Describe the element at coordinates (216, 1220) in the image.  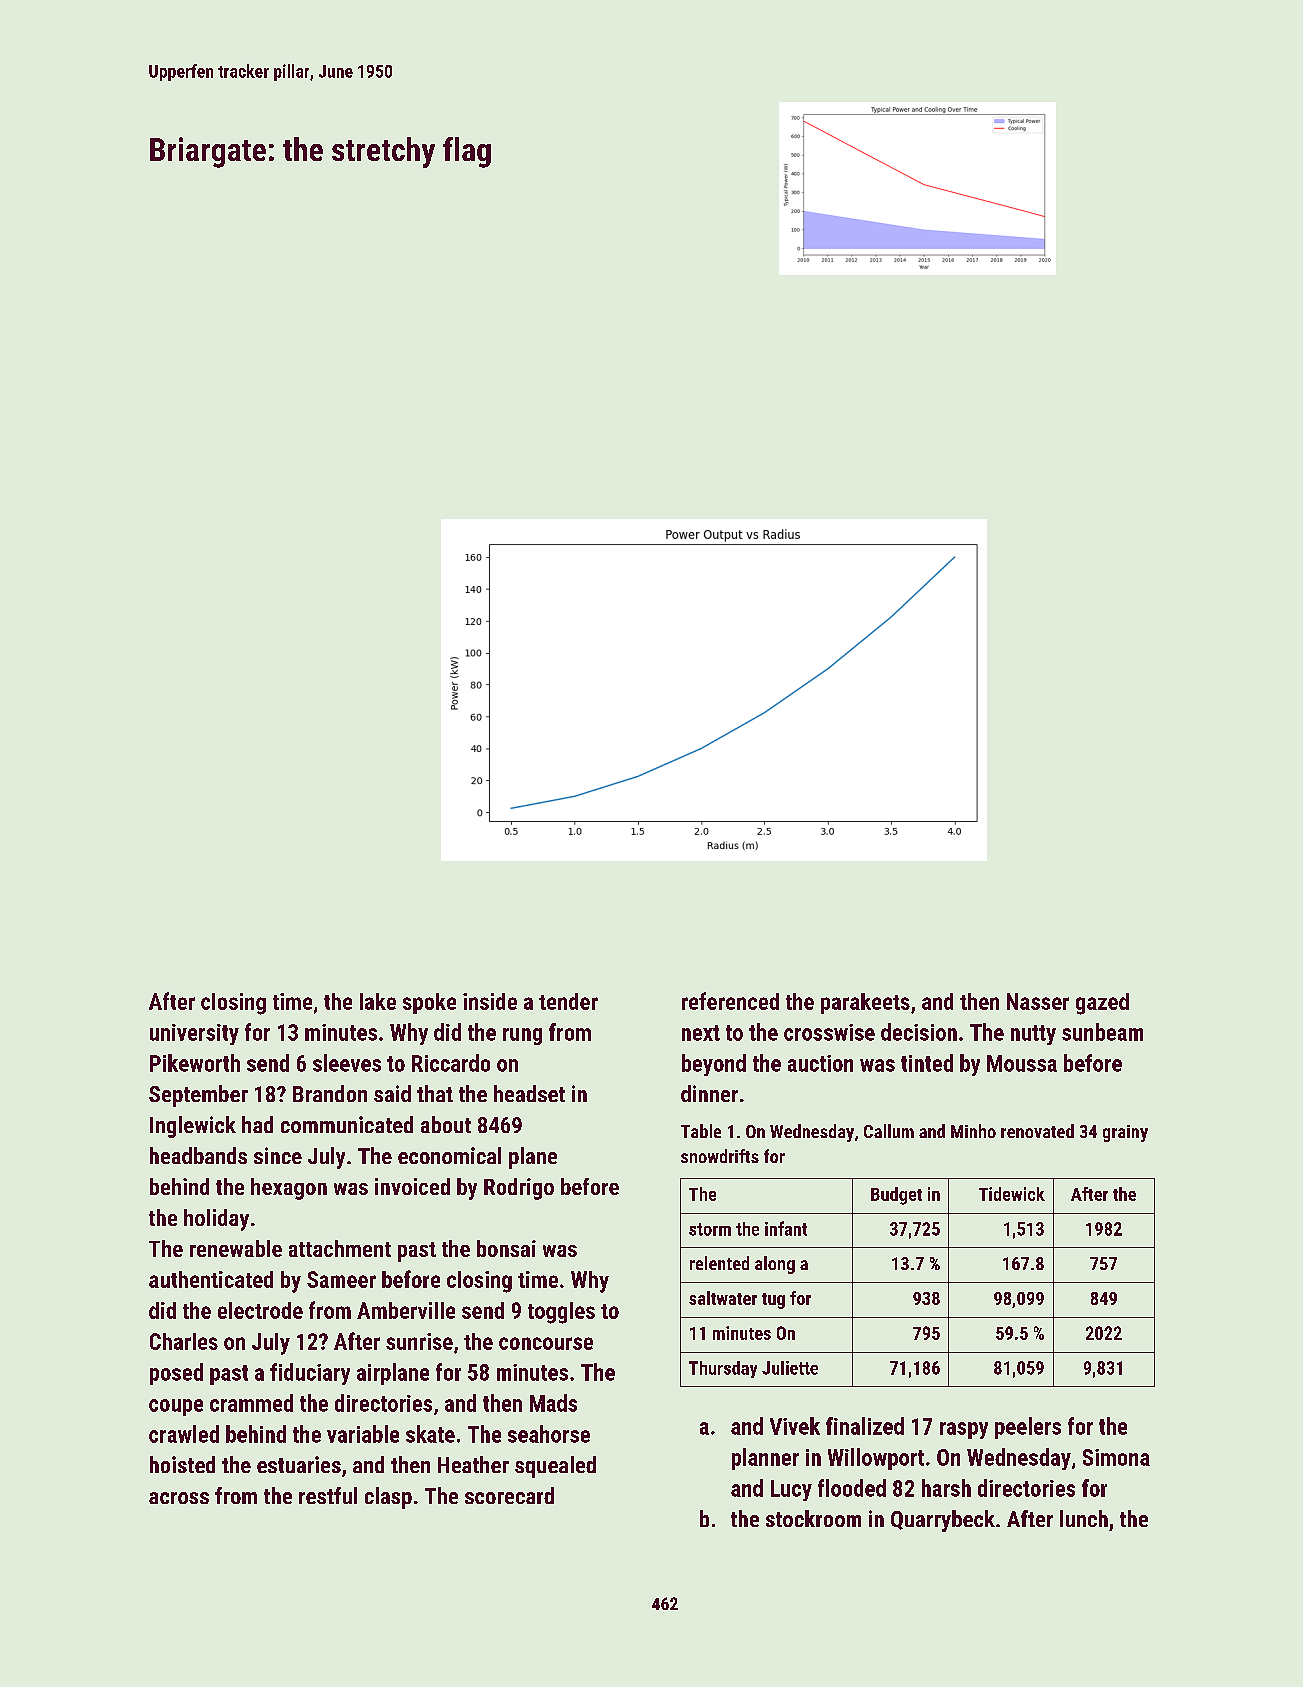
I see `holiday` at that location.
